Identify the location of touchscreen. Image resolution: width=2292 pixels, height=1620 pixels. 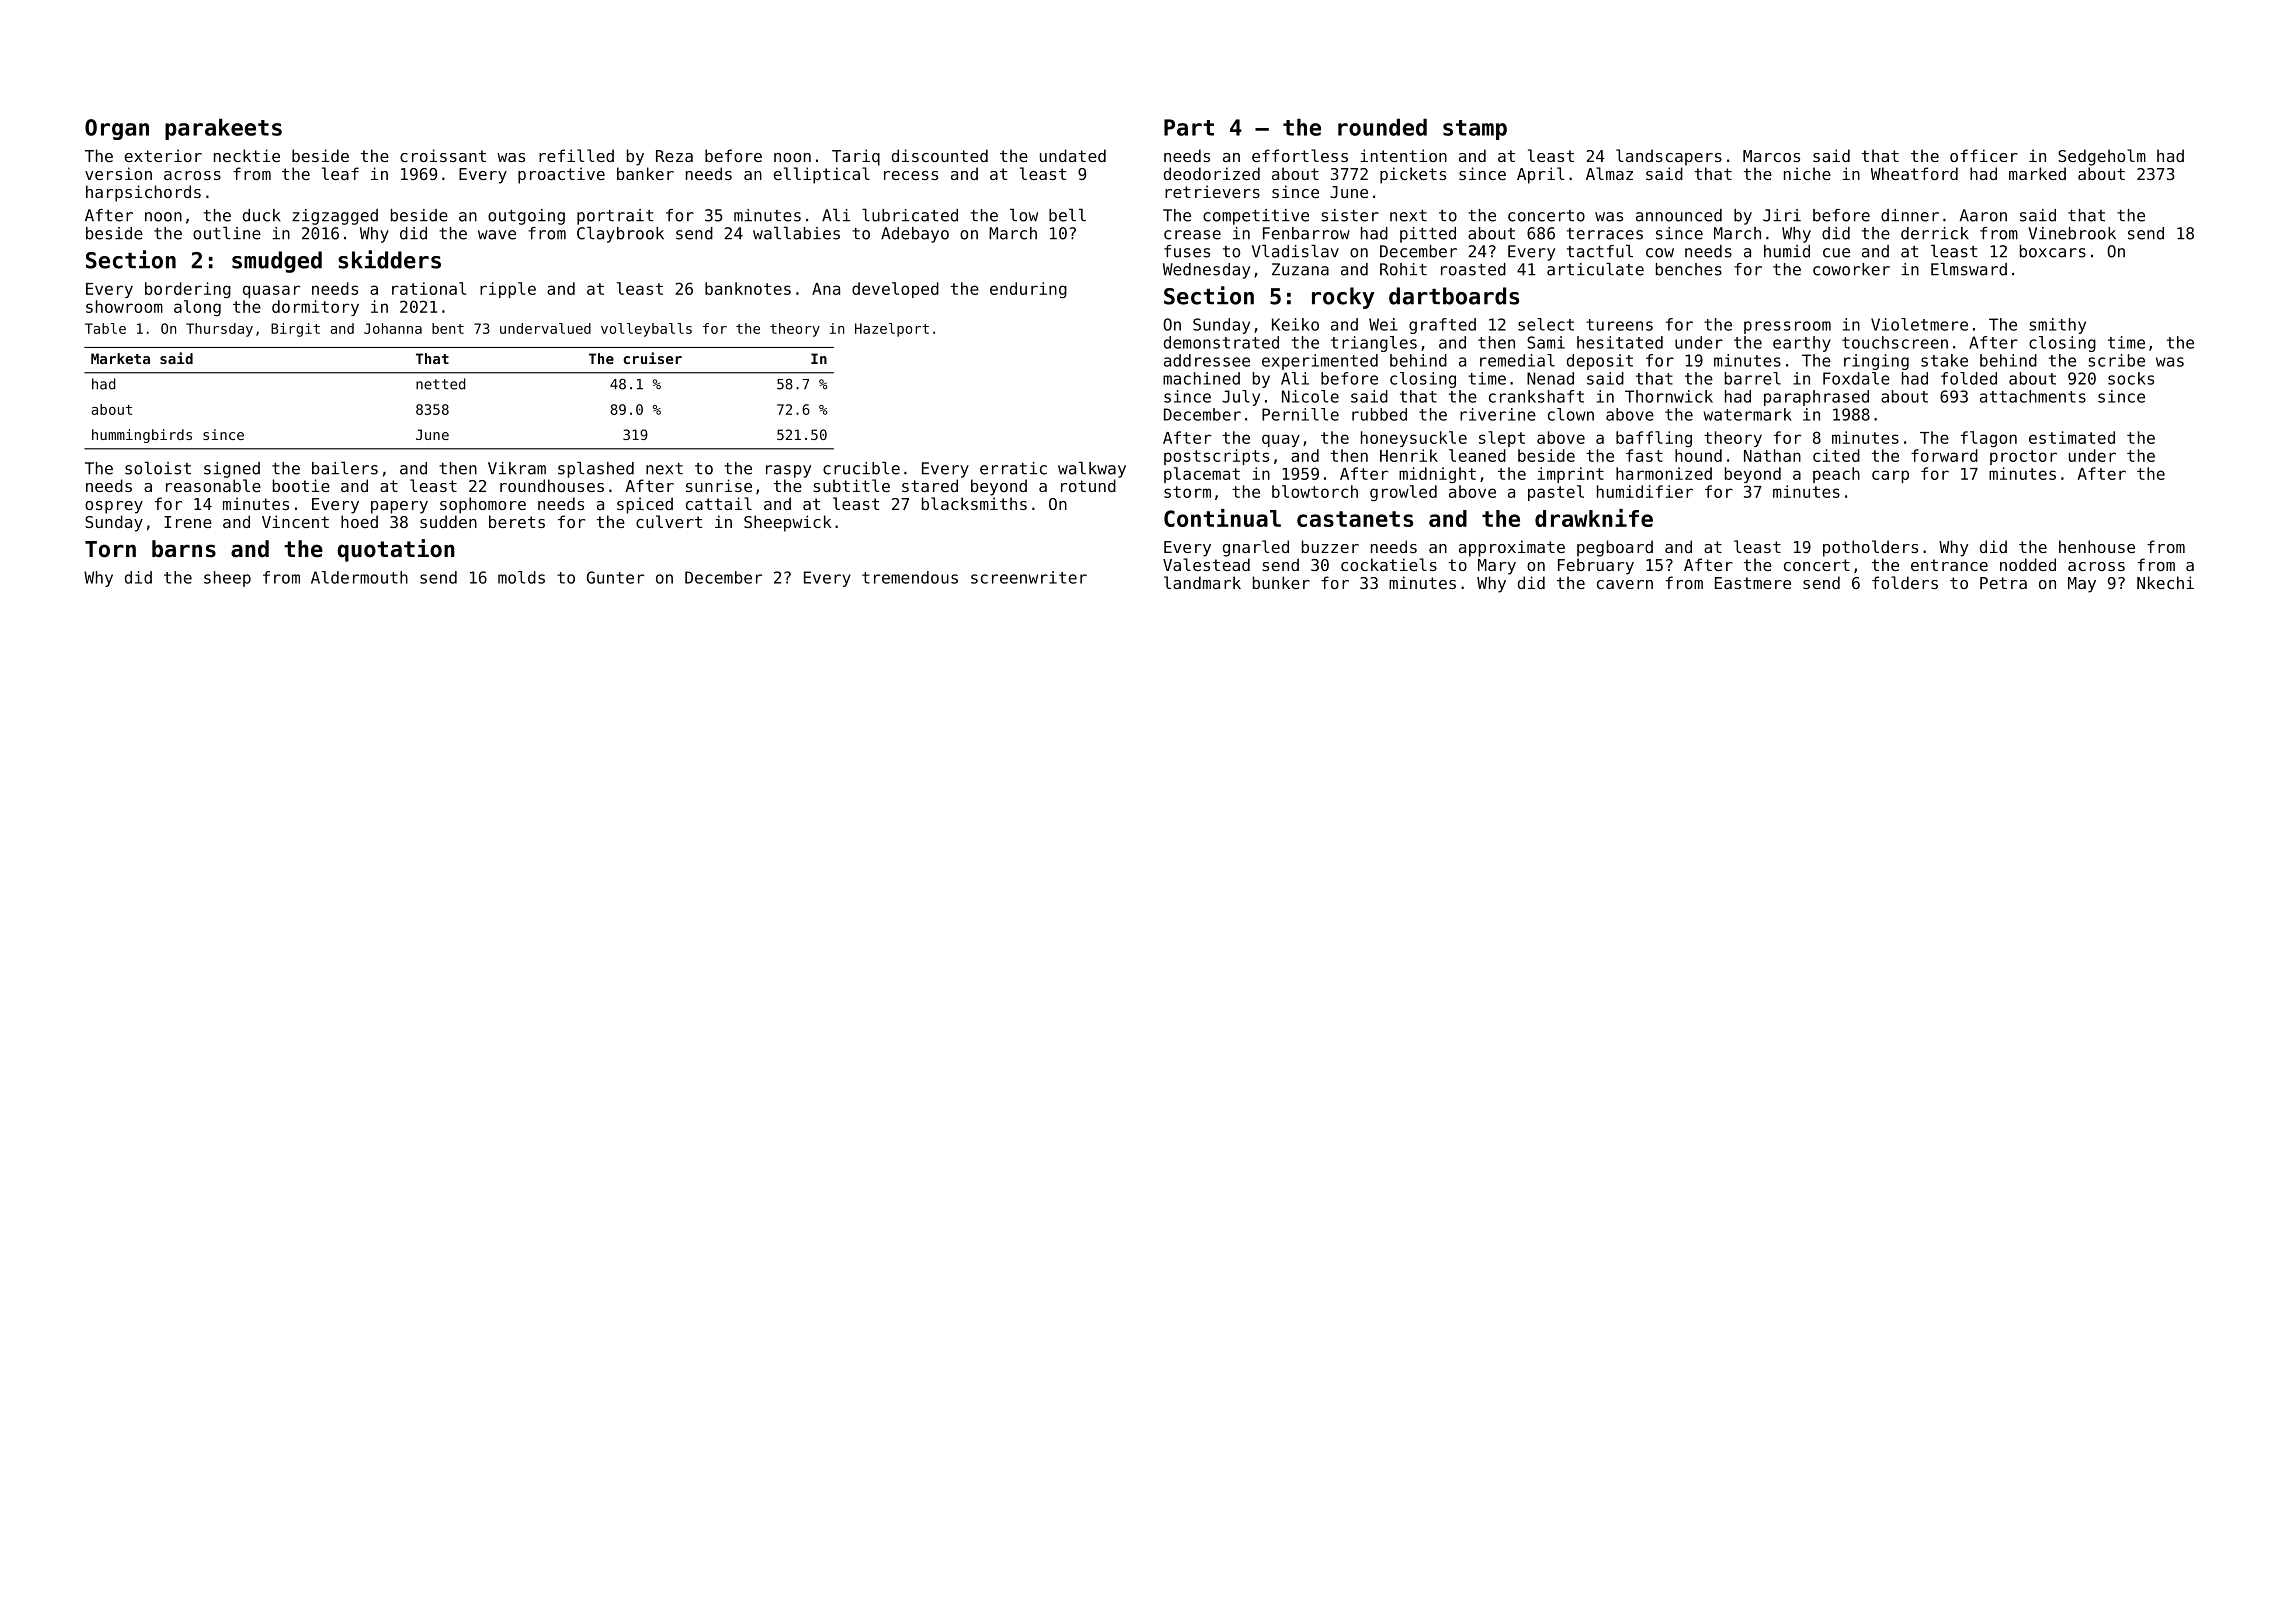
(1895, 342).
